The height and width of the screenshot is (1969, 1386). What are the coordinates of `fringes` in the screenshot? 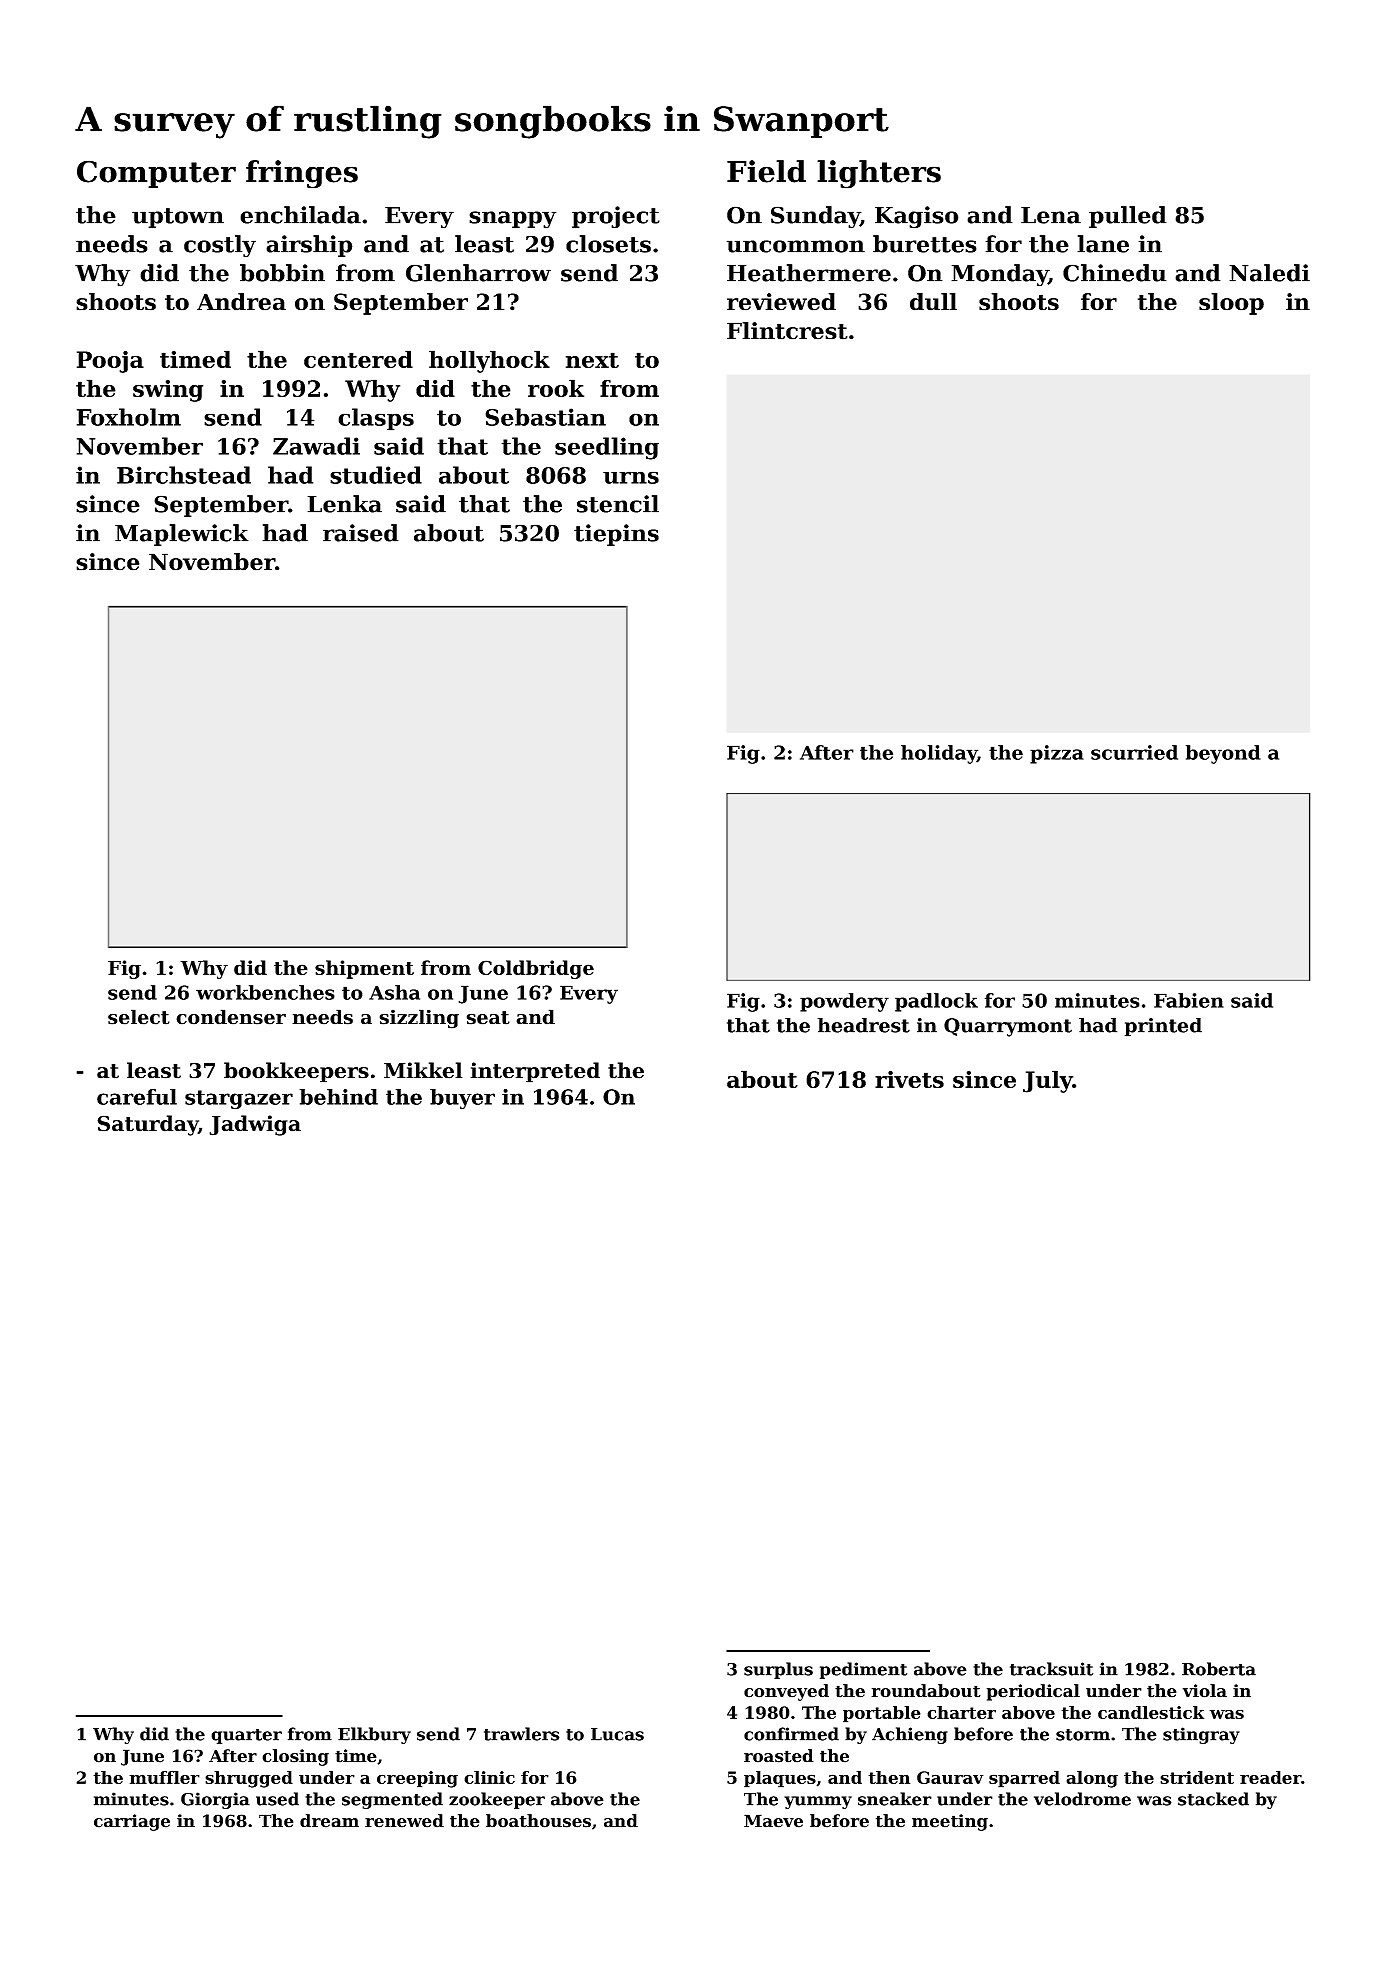 It's located at (302, 174).
